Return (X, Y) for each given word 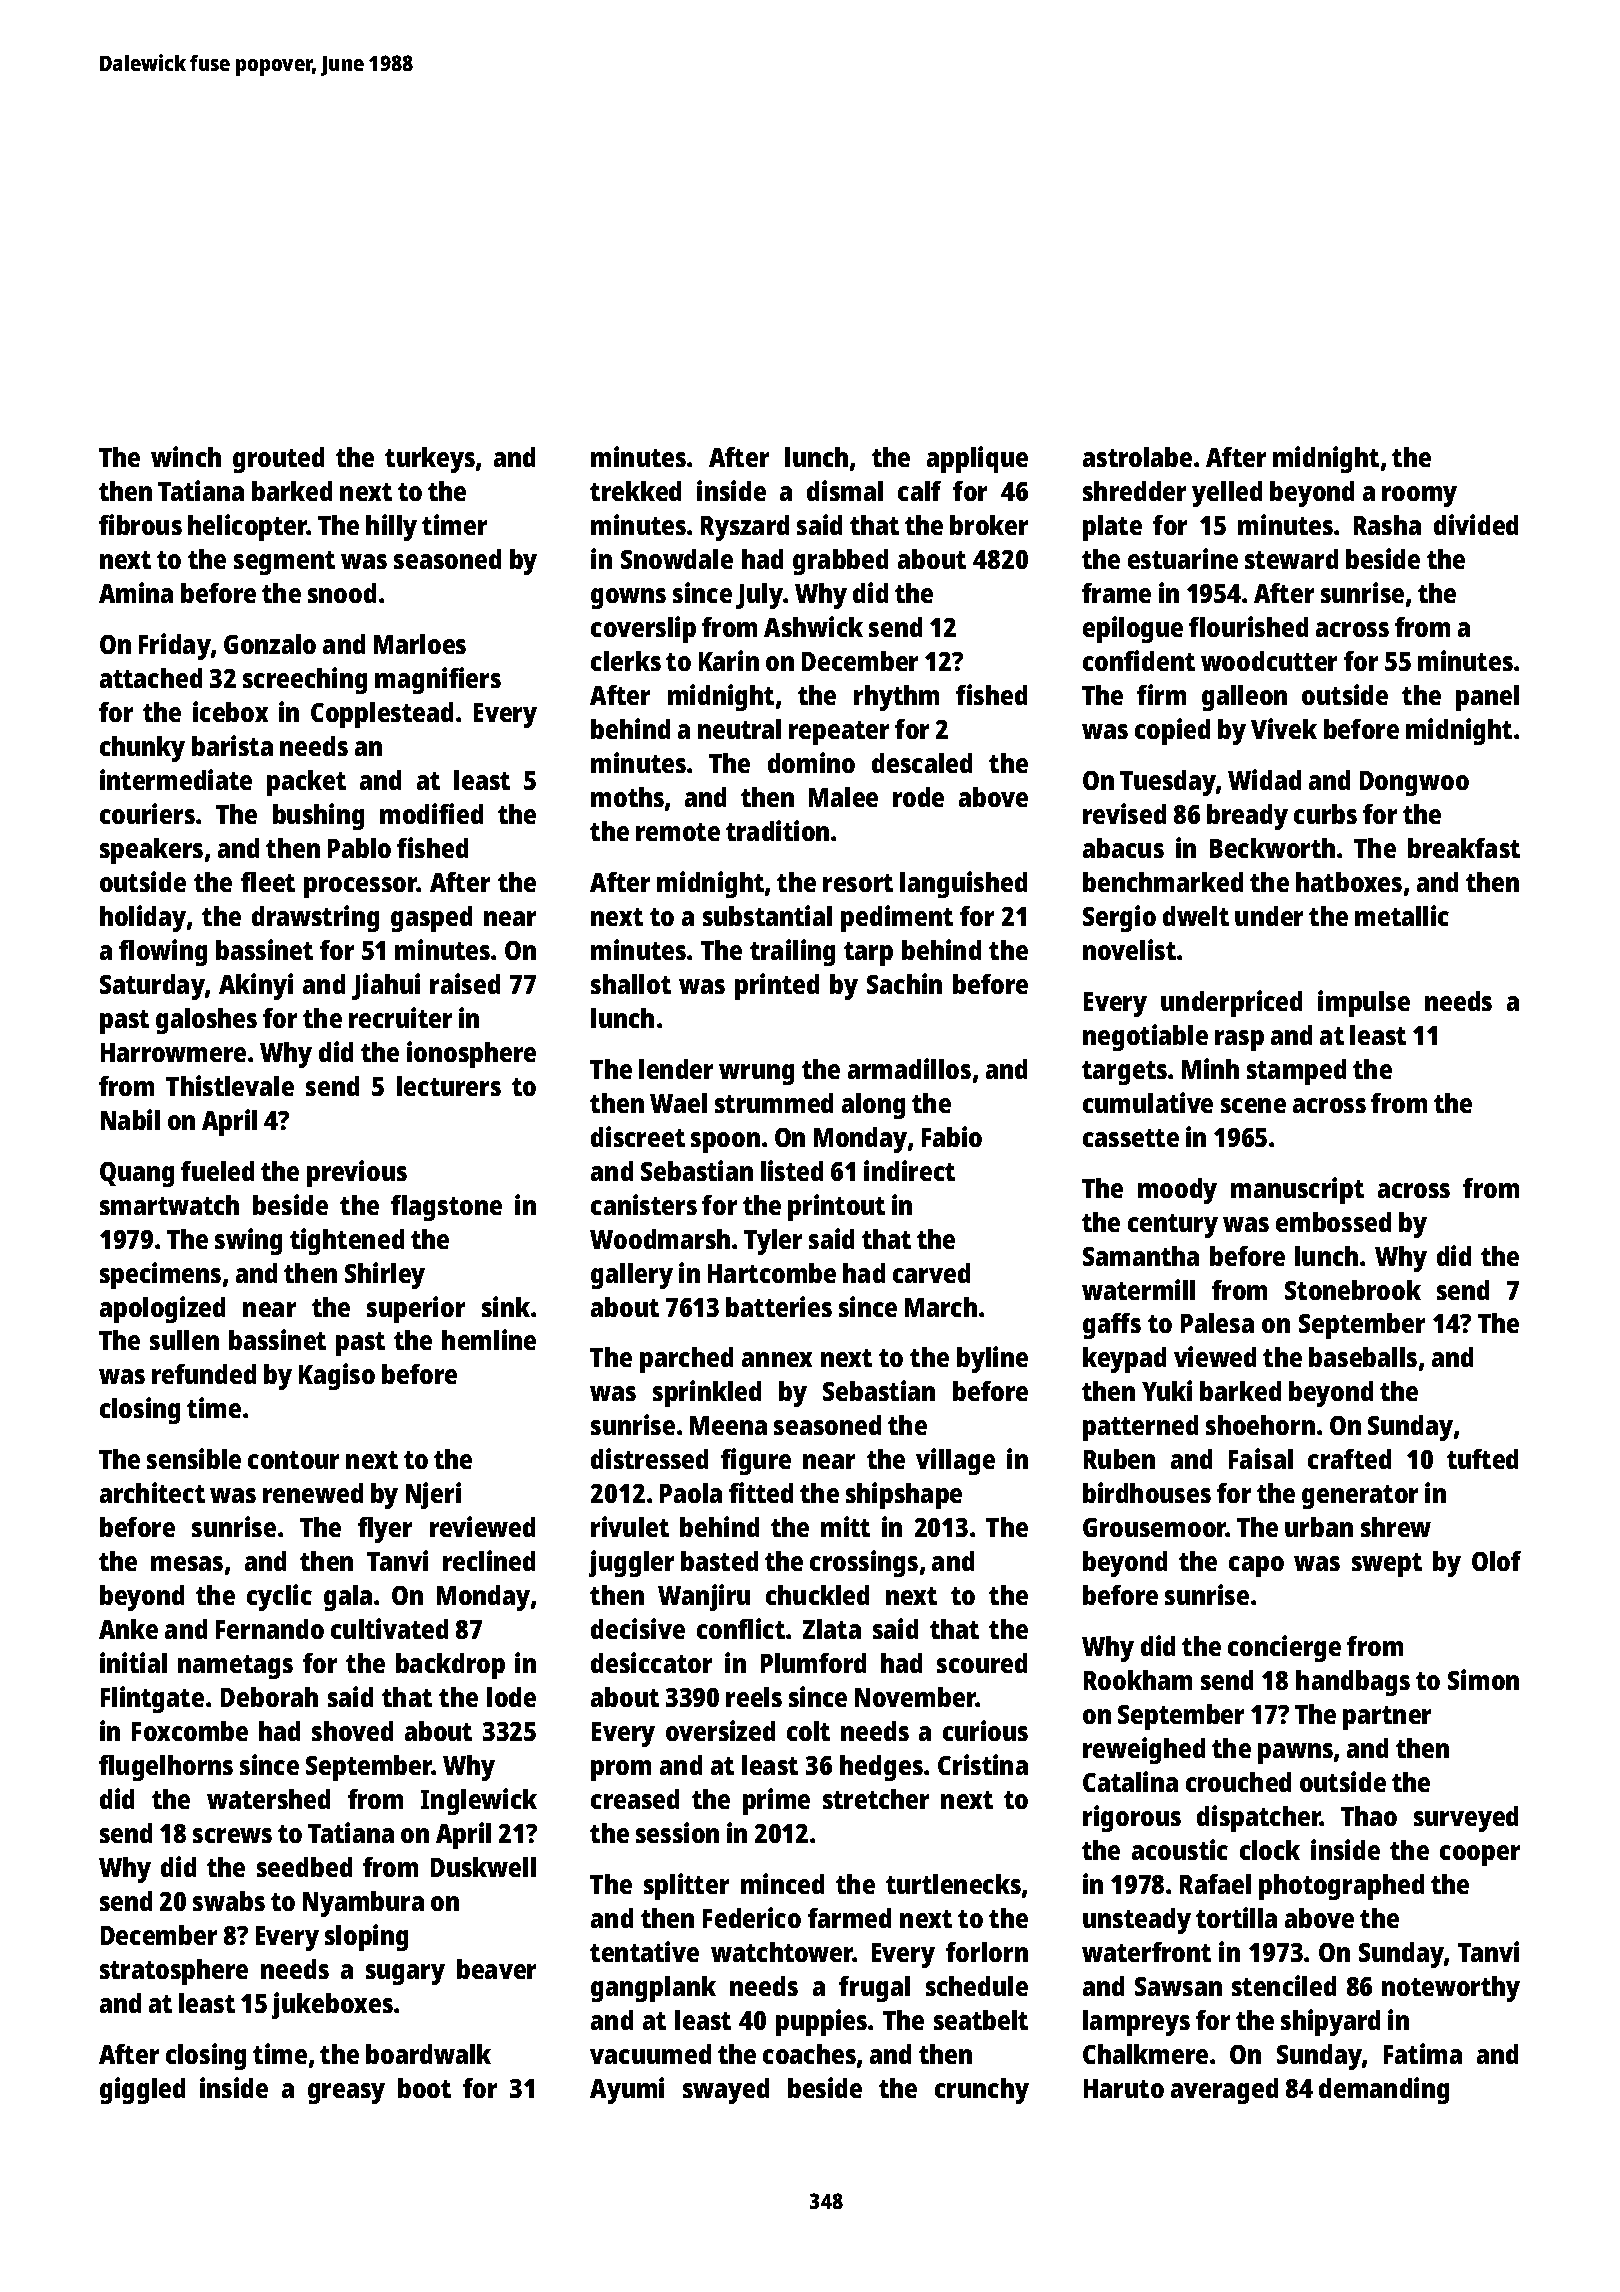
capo (1256, 1566)
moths (627, 797)
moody (1177, 1191)
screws (232, 1835)
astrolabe (1137, 457)
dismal (845, 490)
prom (621, 1770)
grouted (278, 460)
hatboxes (1349, 882)
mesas (187, 1563)
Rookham (1138, 1680)
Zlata (832, 1629)
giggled (142, 2090)
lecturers (449, 1086)
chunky (142, 749)
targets (1124, 1073)
